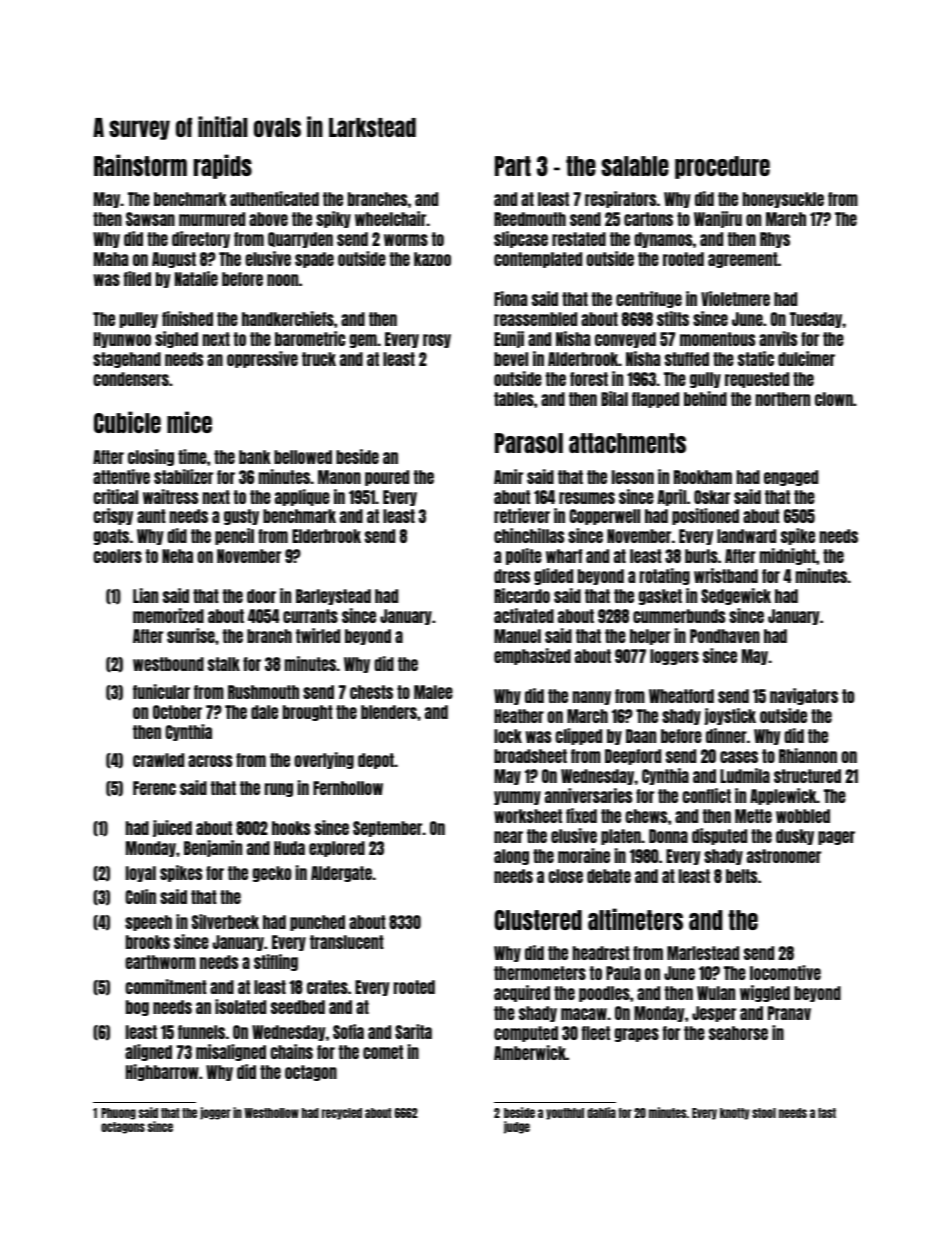 Image resolution: width=952 pixels, height=1233 pixels. Describe the element at coordinates (745, 775) in the screenshot. I see `Ludmila` at that location.
